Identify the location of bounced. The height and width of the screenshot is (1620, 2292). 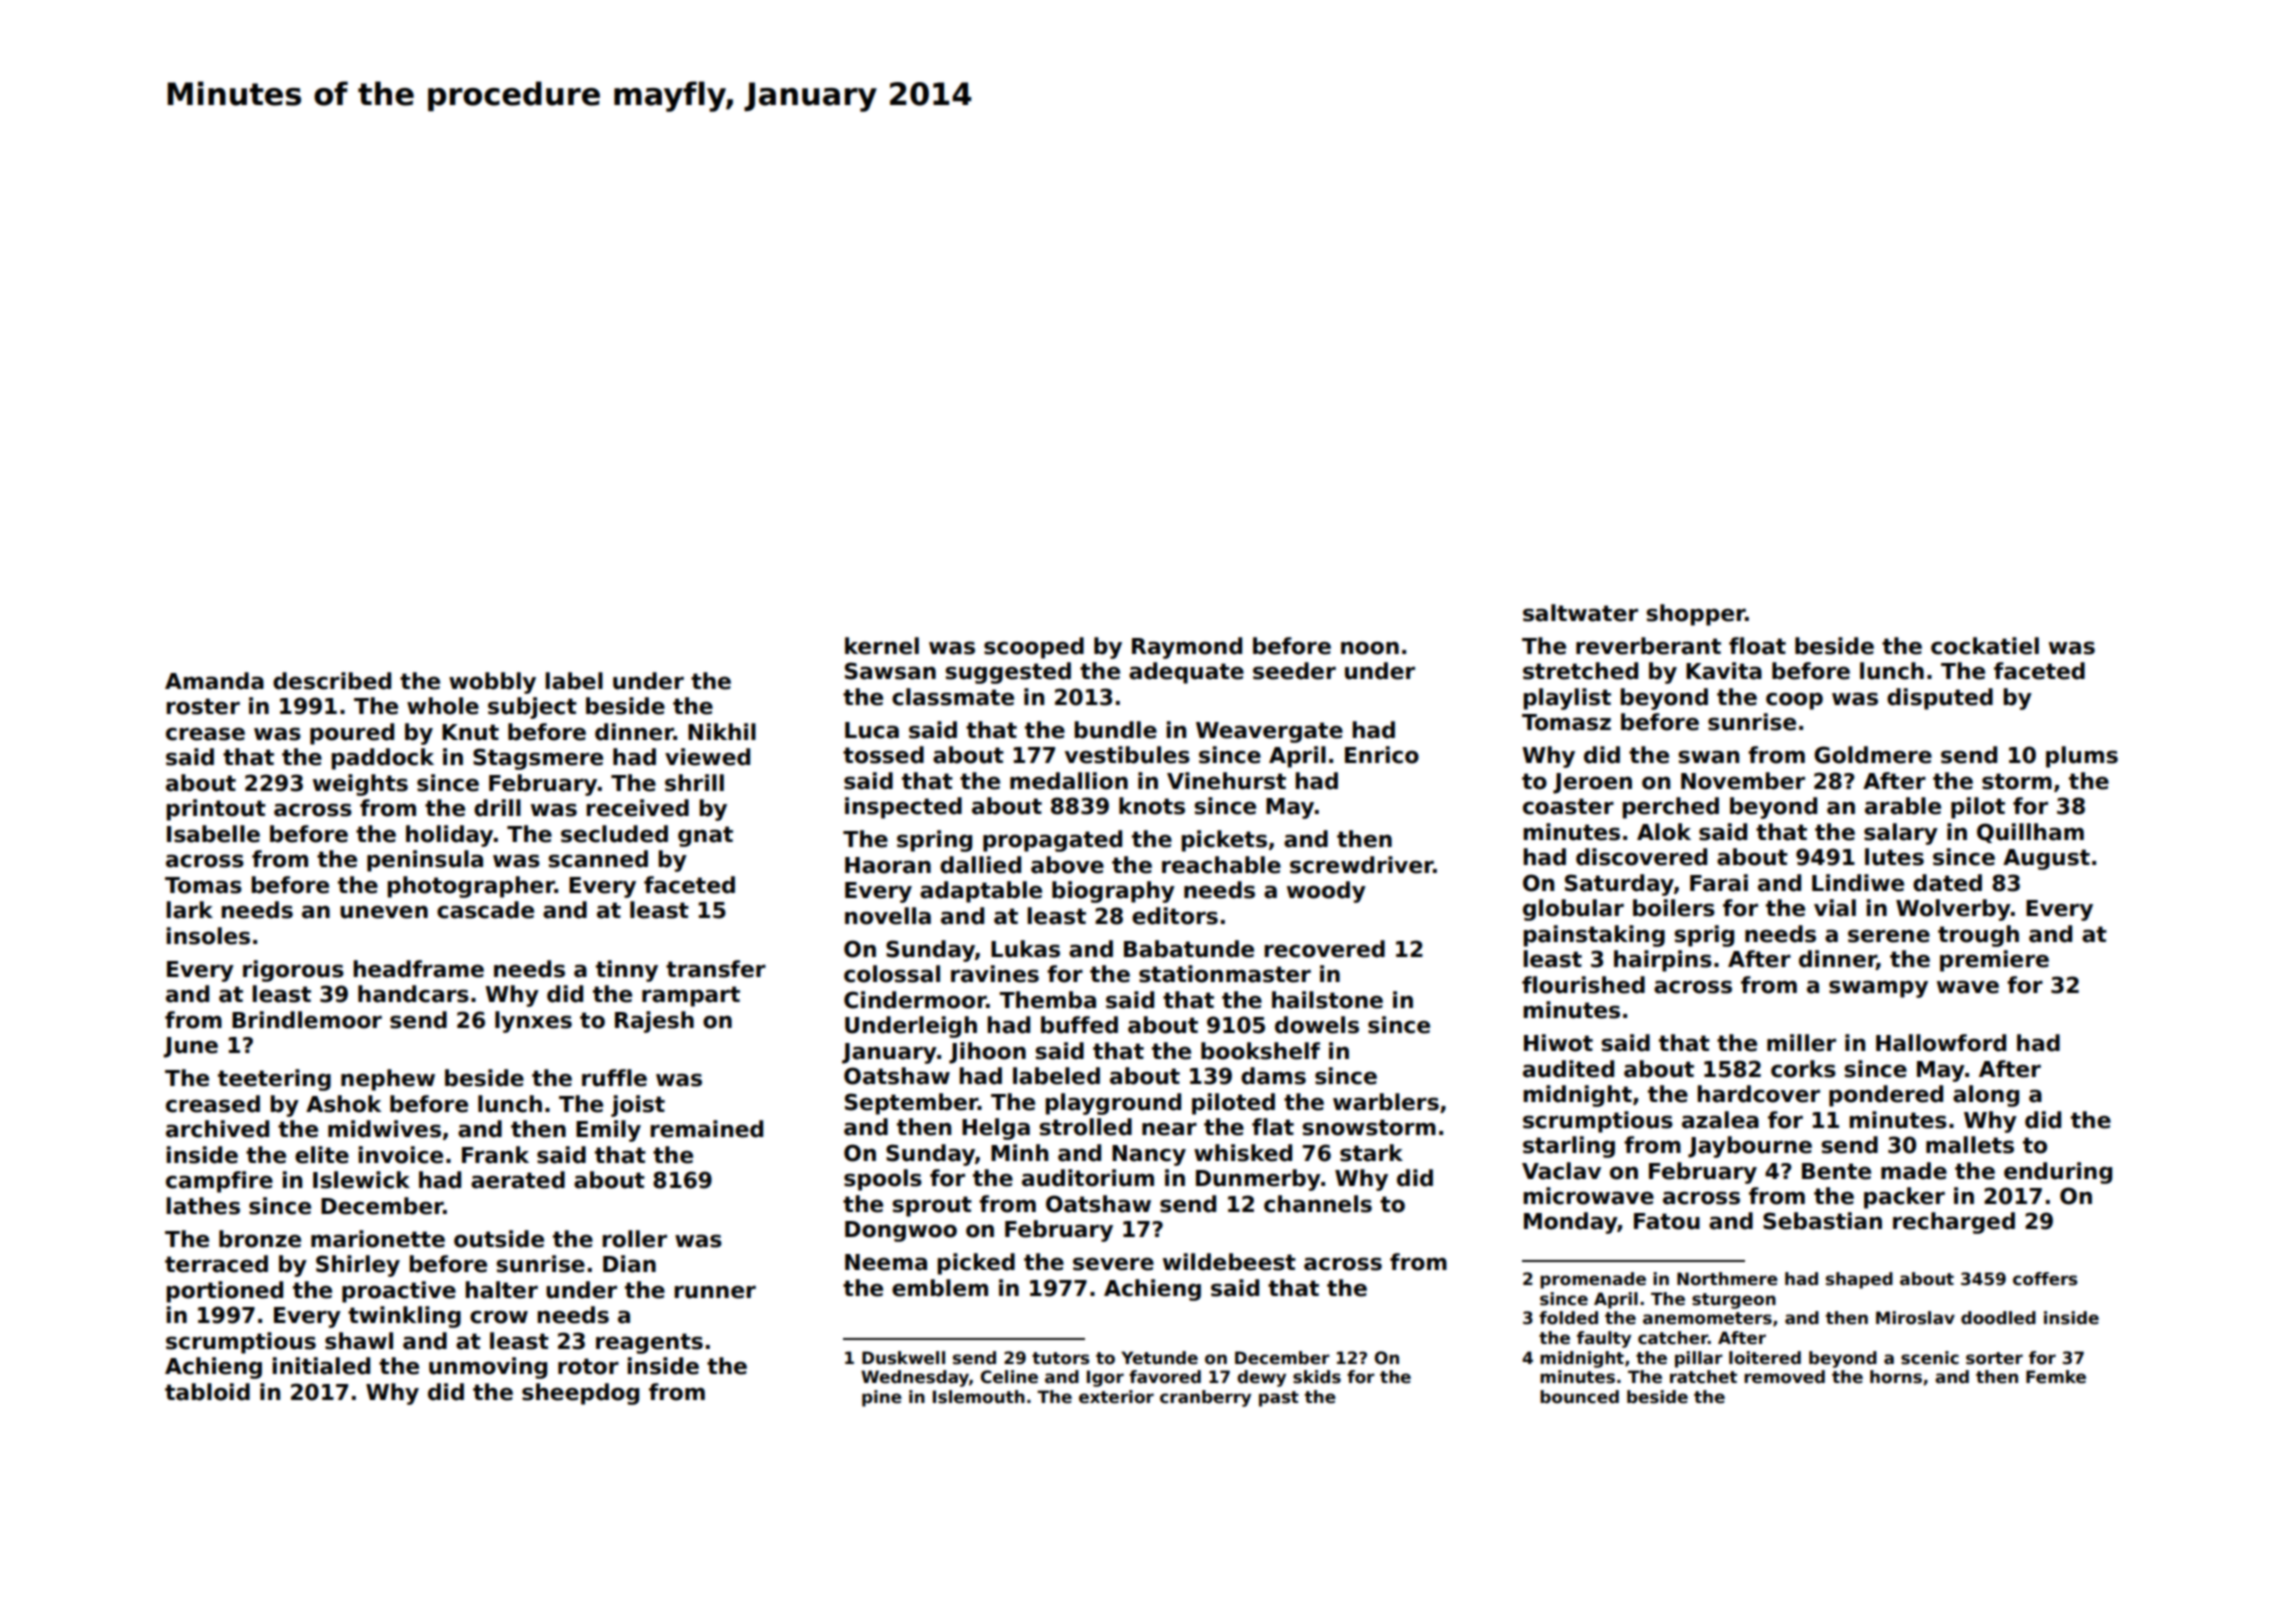
(1579, 1397).
